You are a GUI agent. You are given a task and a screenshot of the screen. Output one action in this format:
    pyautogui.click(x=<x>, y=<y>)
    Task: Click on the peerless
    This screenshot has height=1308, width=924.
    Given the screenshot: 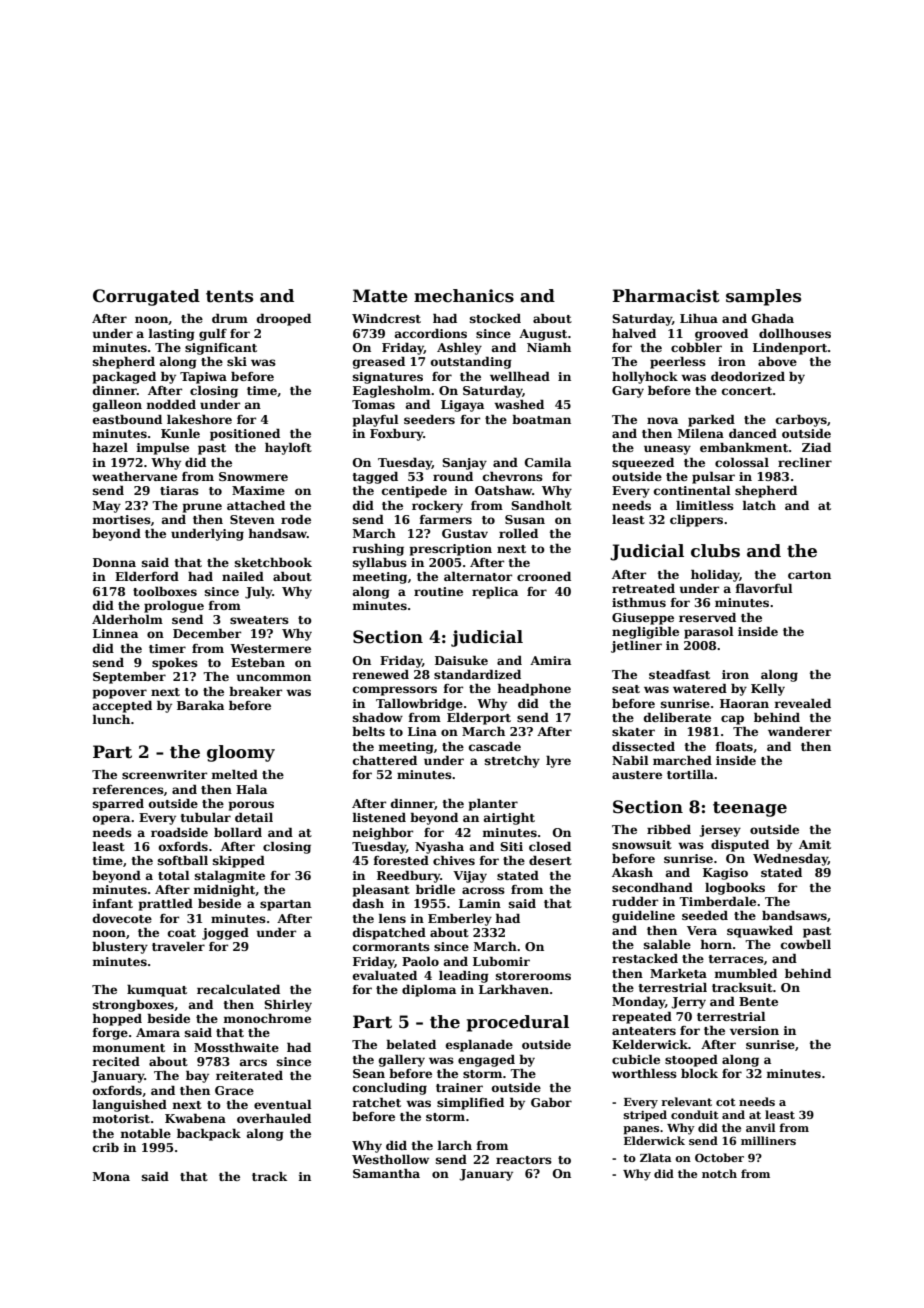 What is the action you would take?
    pyautogui.click(x=678, y=363)
